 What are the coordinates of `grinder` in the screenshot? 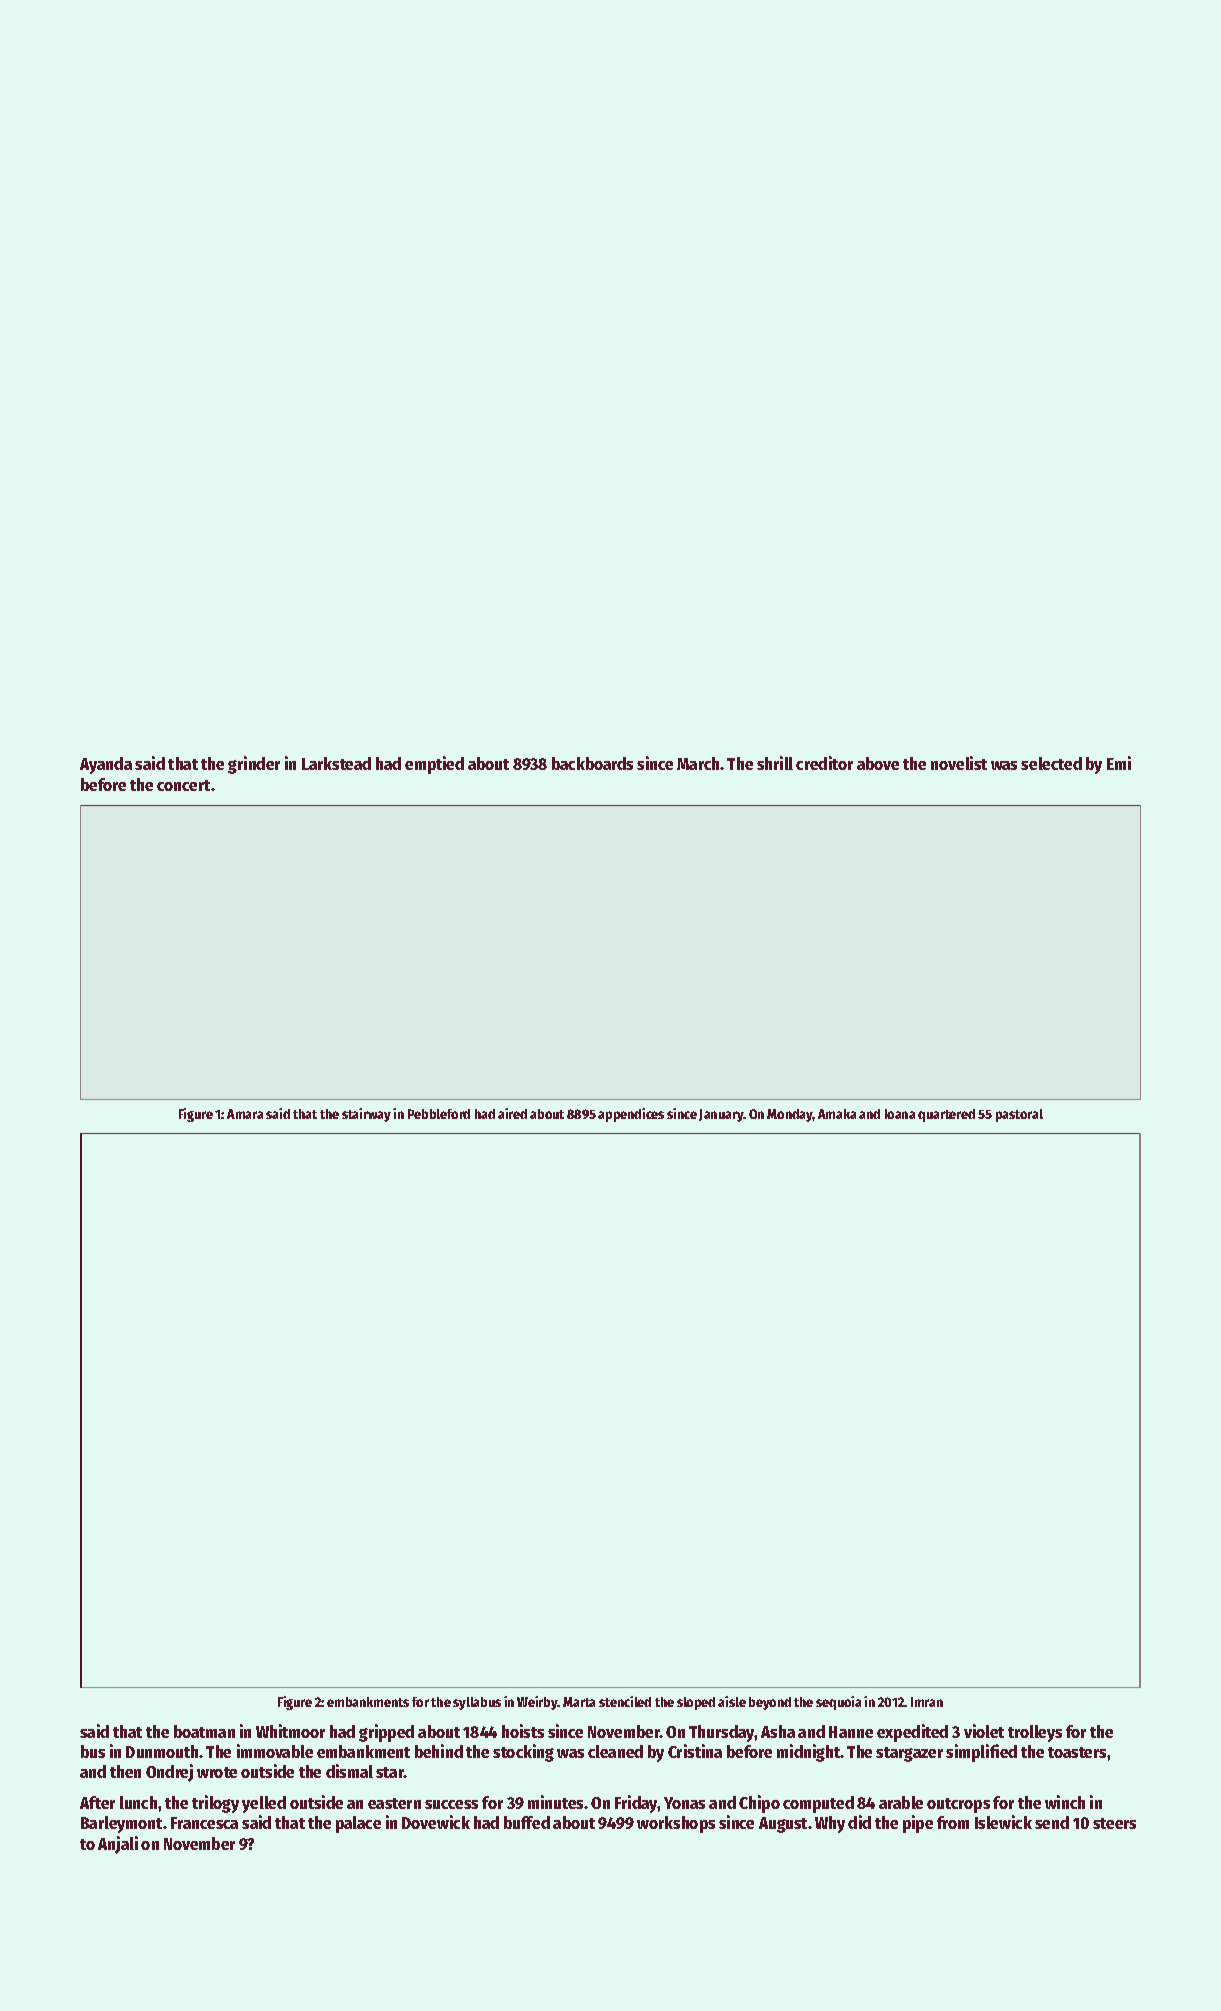 It's located at (254, 765).
